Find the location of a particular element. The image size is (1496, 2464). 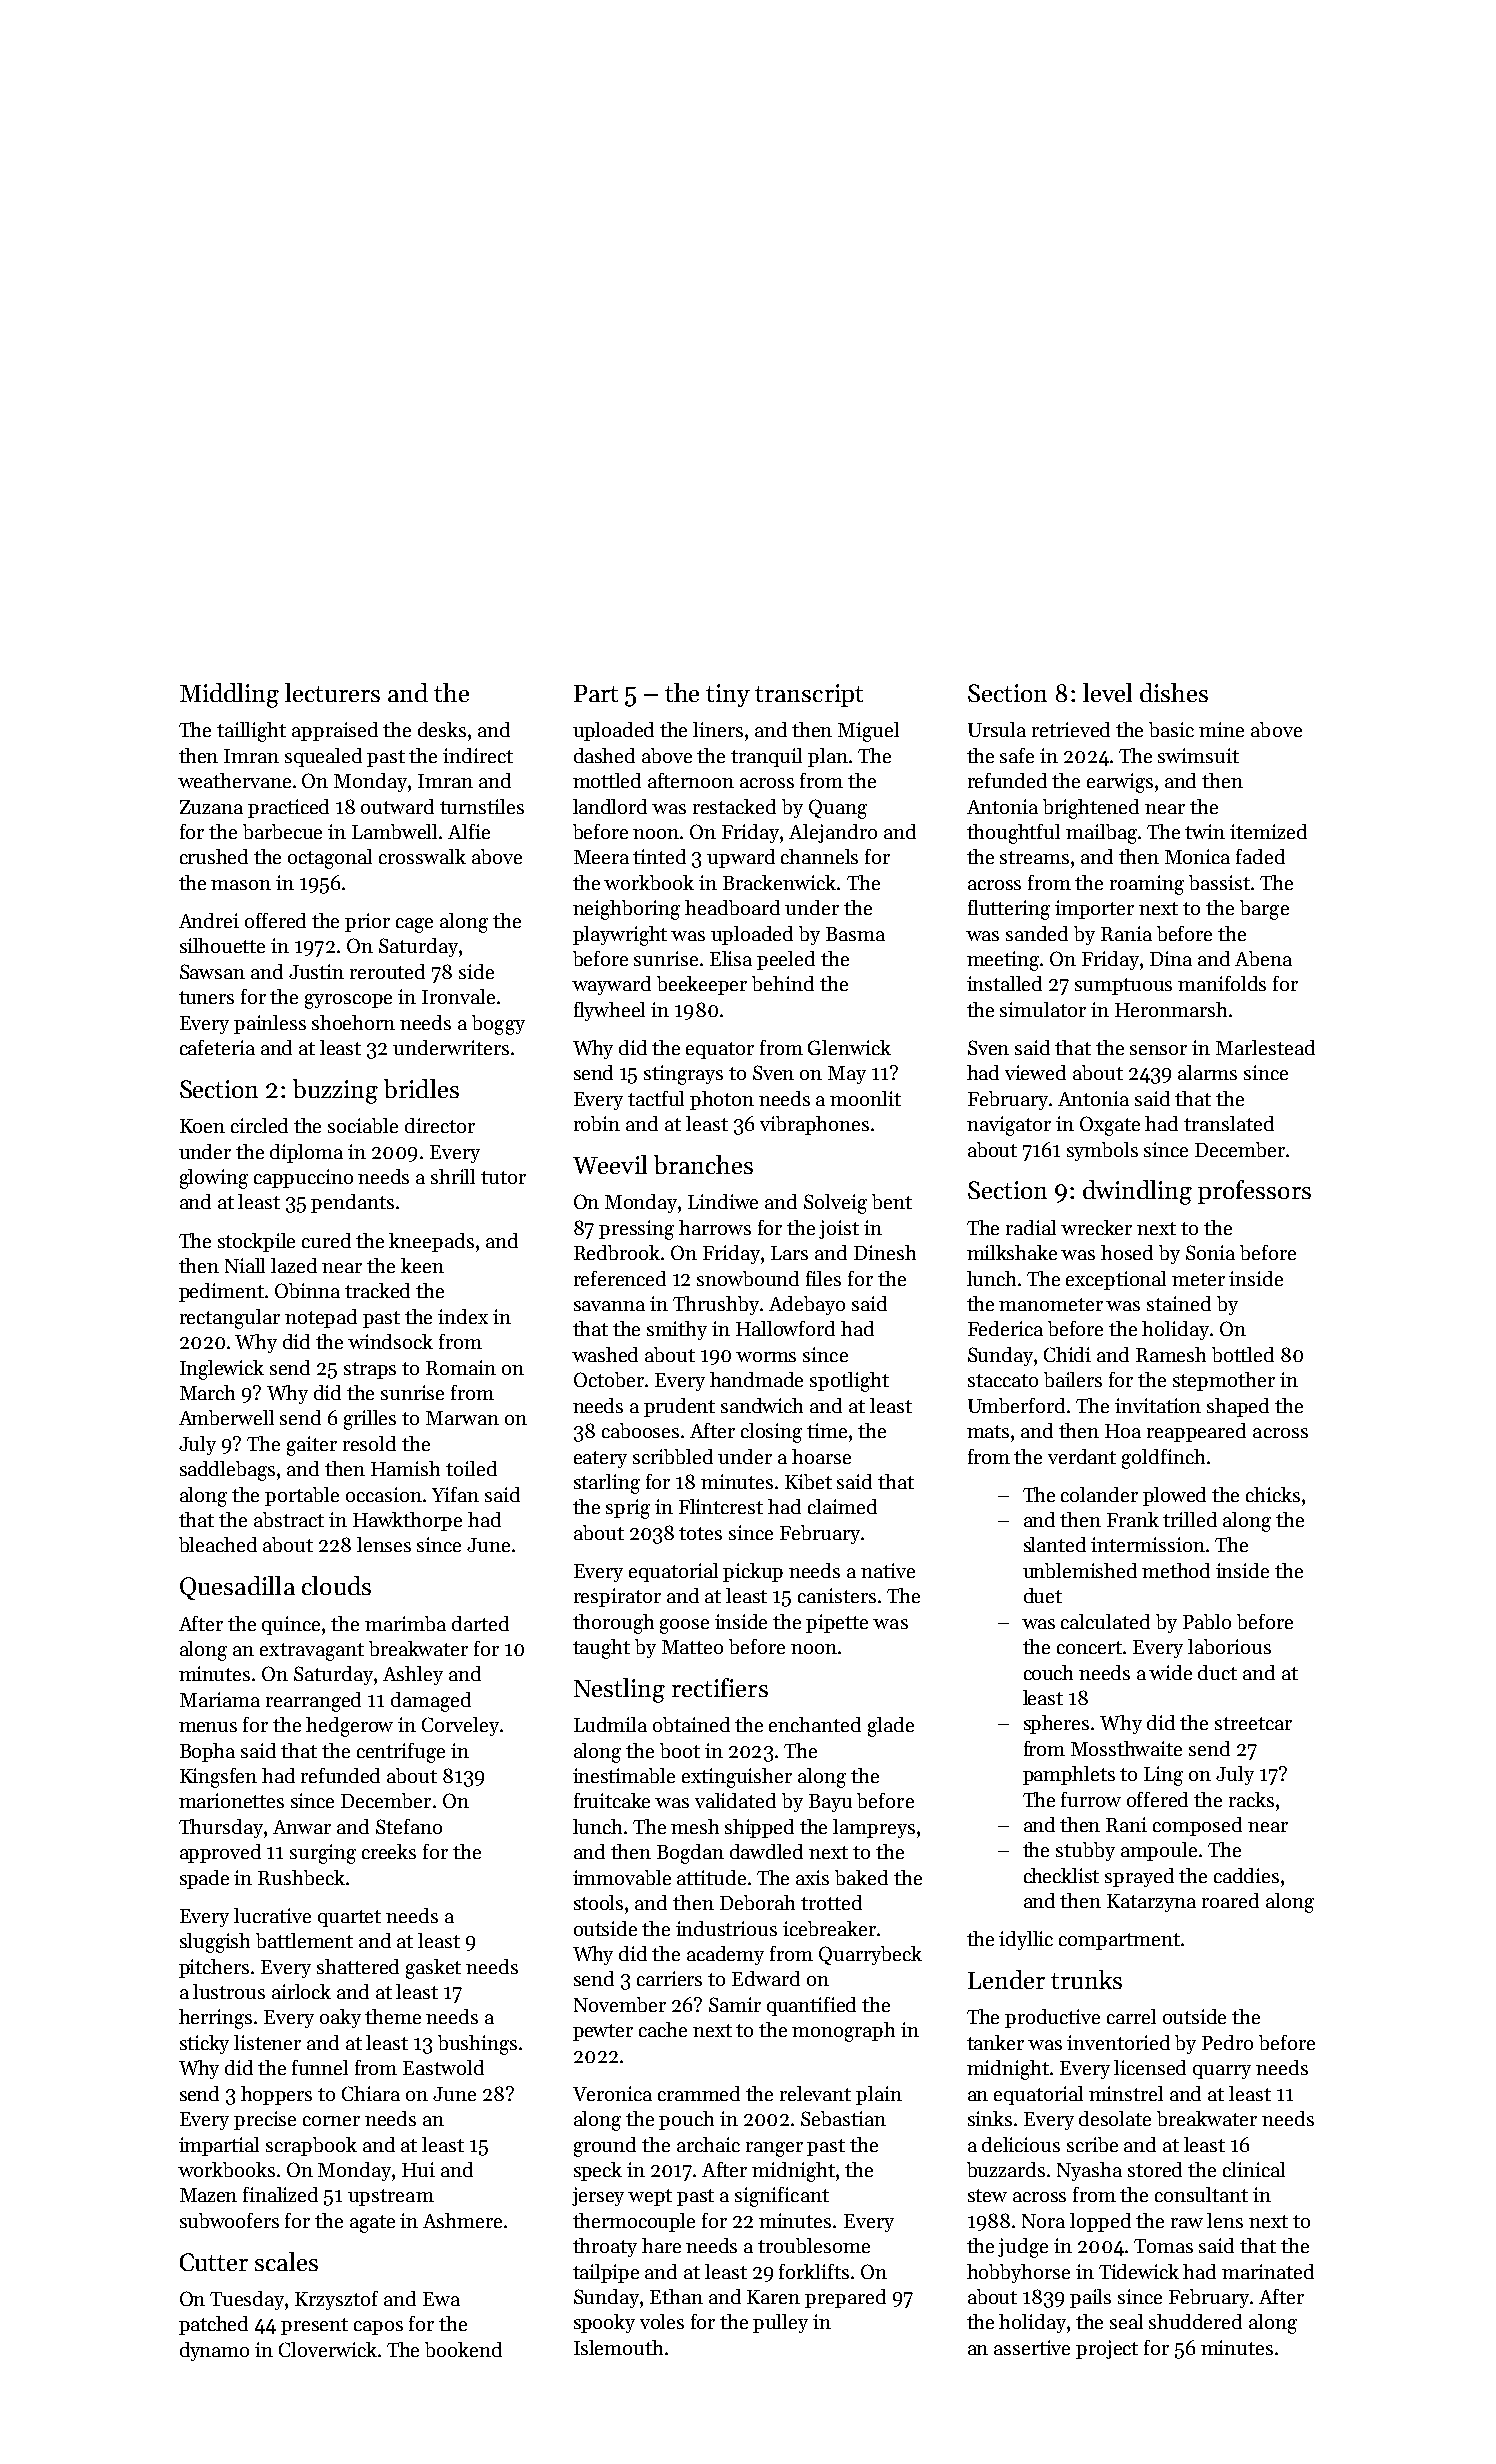

glade is located at coordinates (891, 1727).
